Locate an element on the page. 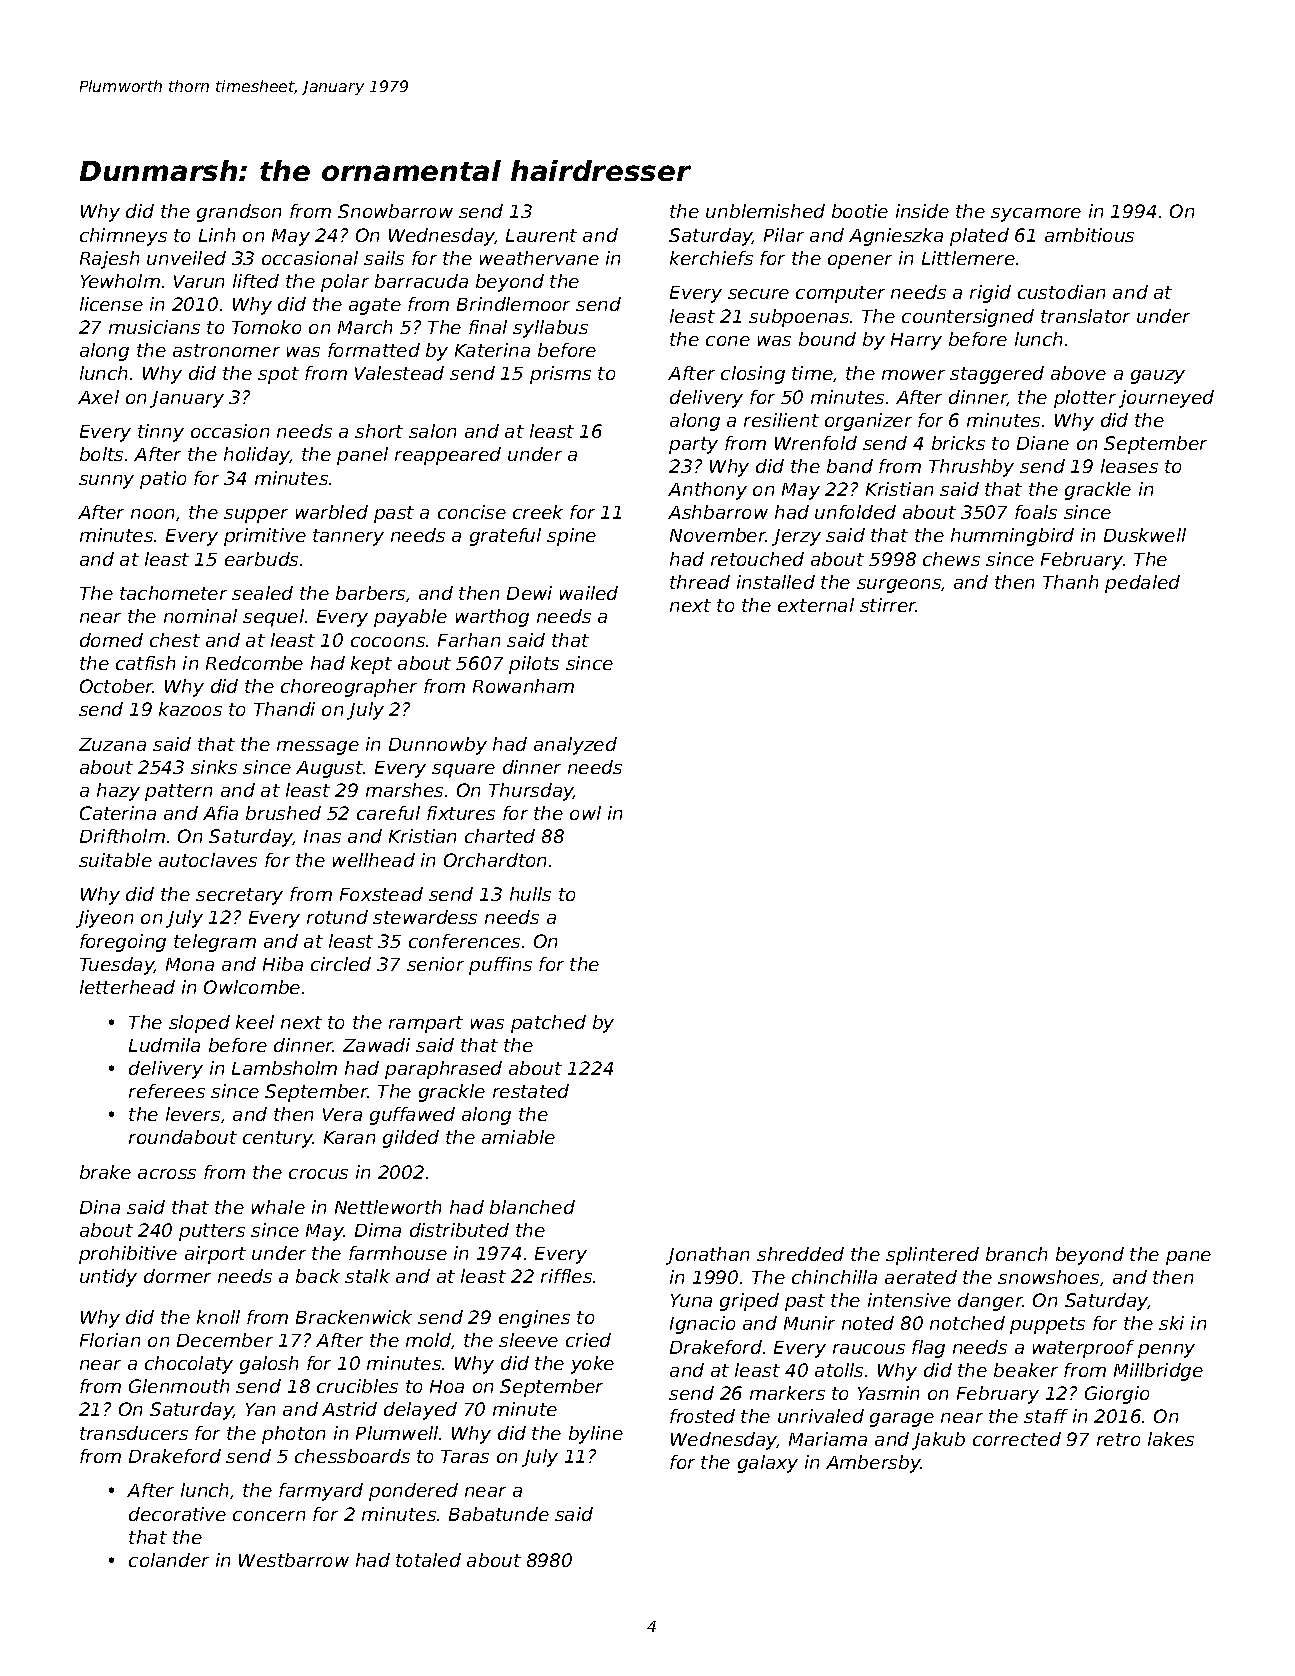 This document has width=1295, height=1676. branch is located at coordinates (1016, 1254).
